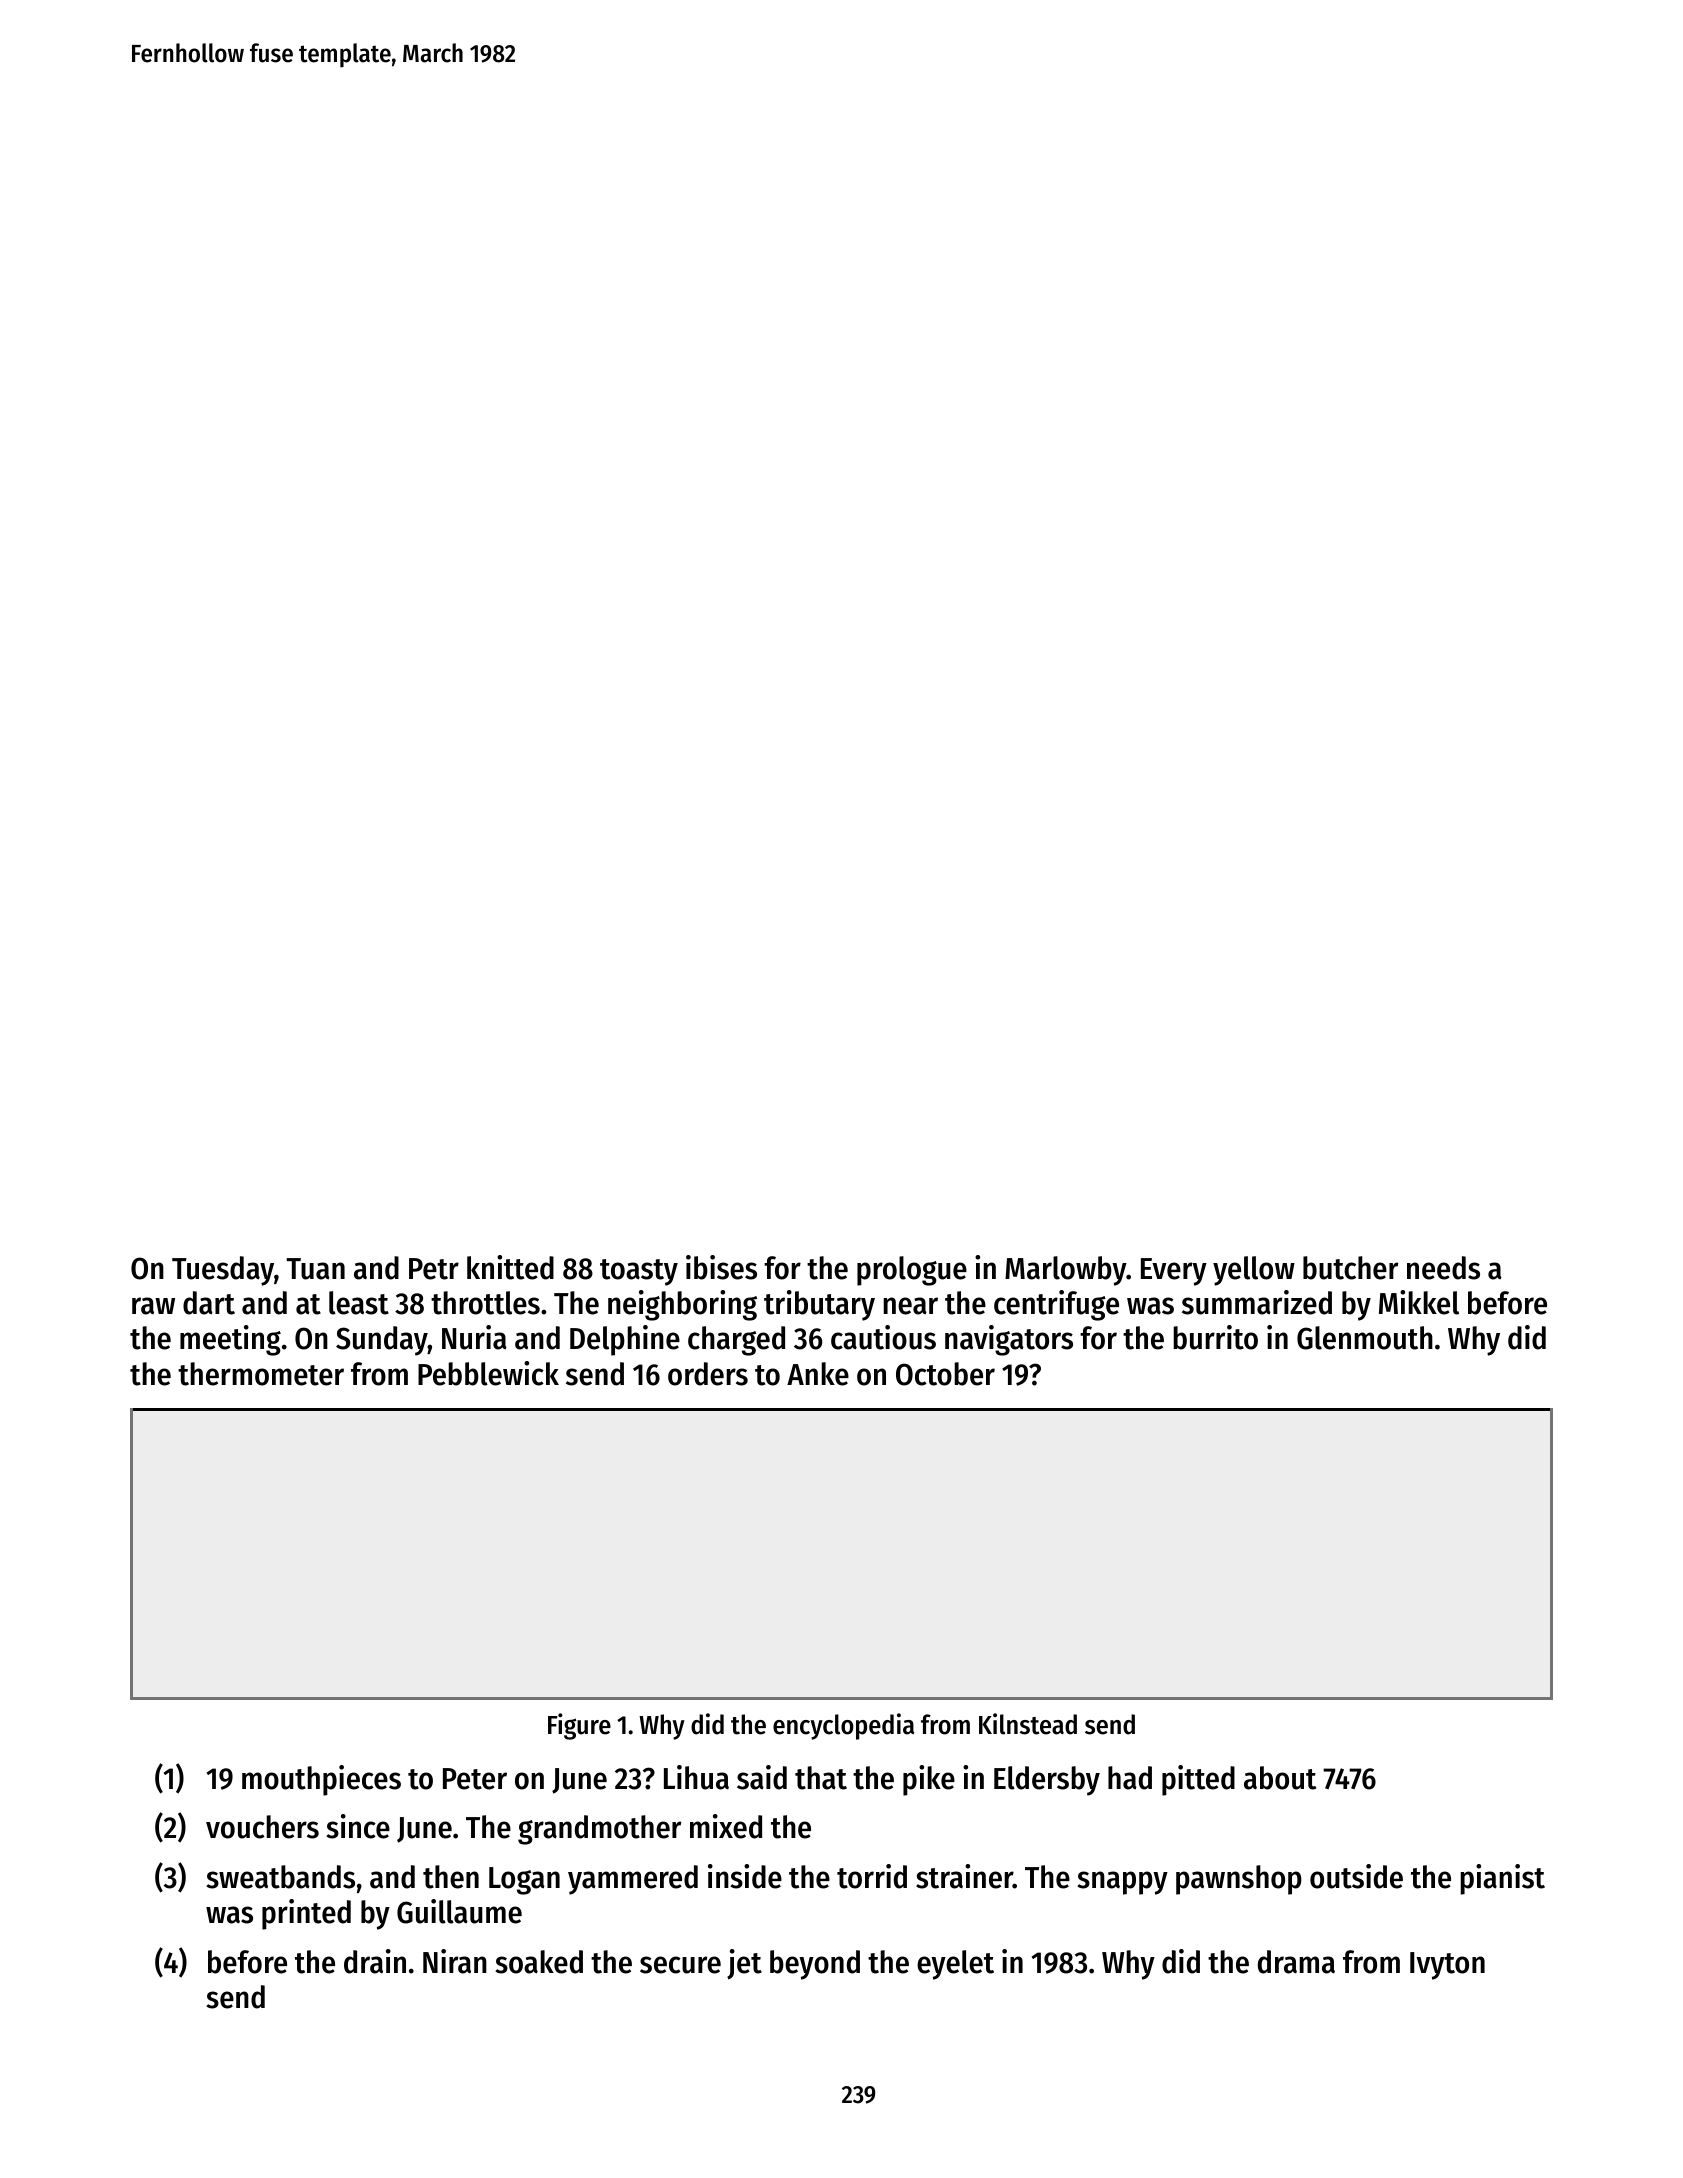  What do you see at coordinates (321, 1780) in the page?
I see `mouthpieces` at bounding box center [321, 1780].
